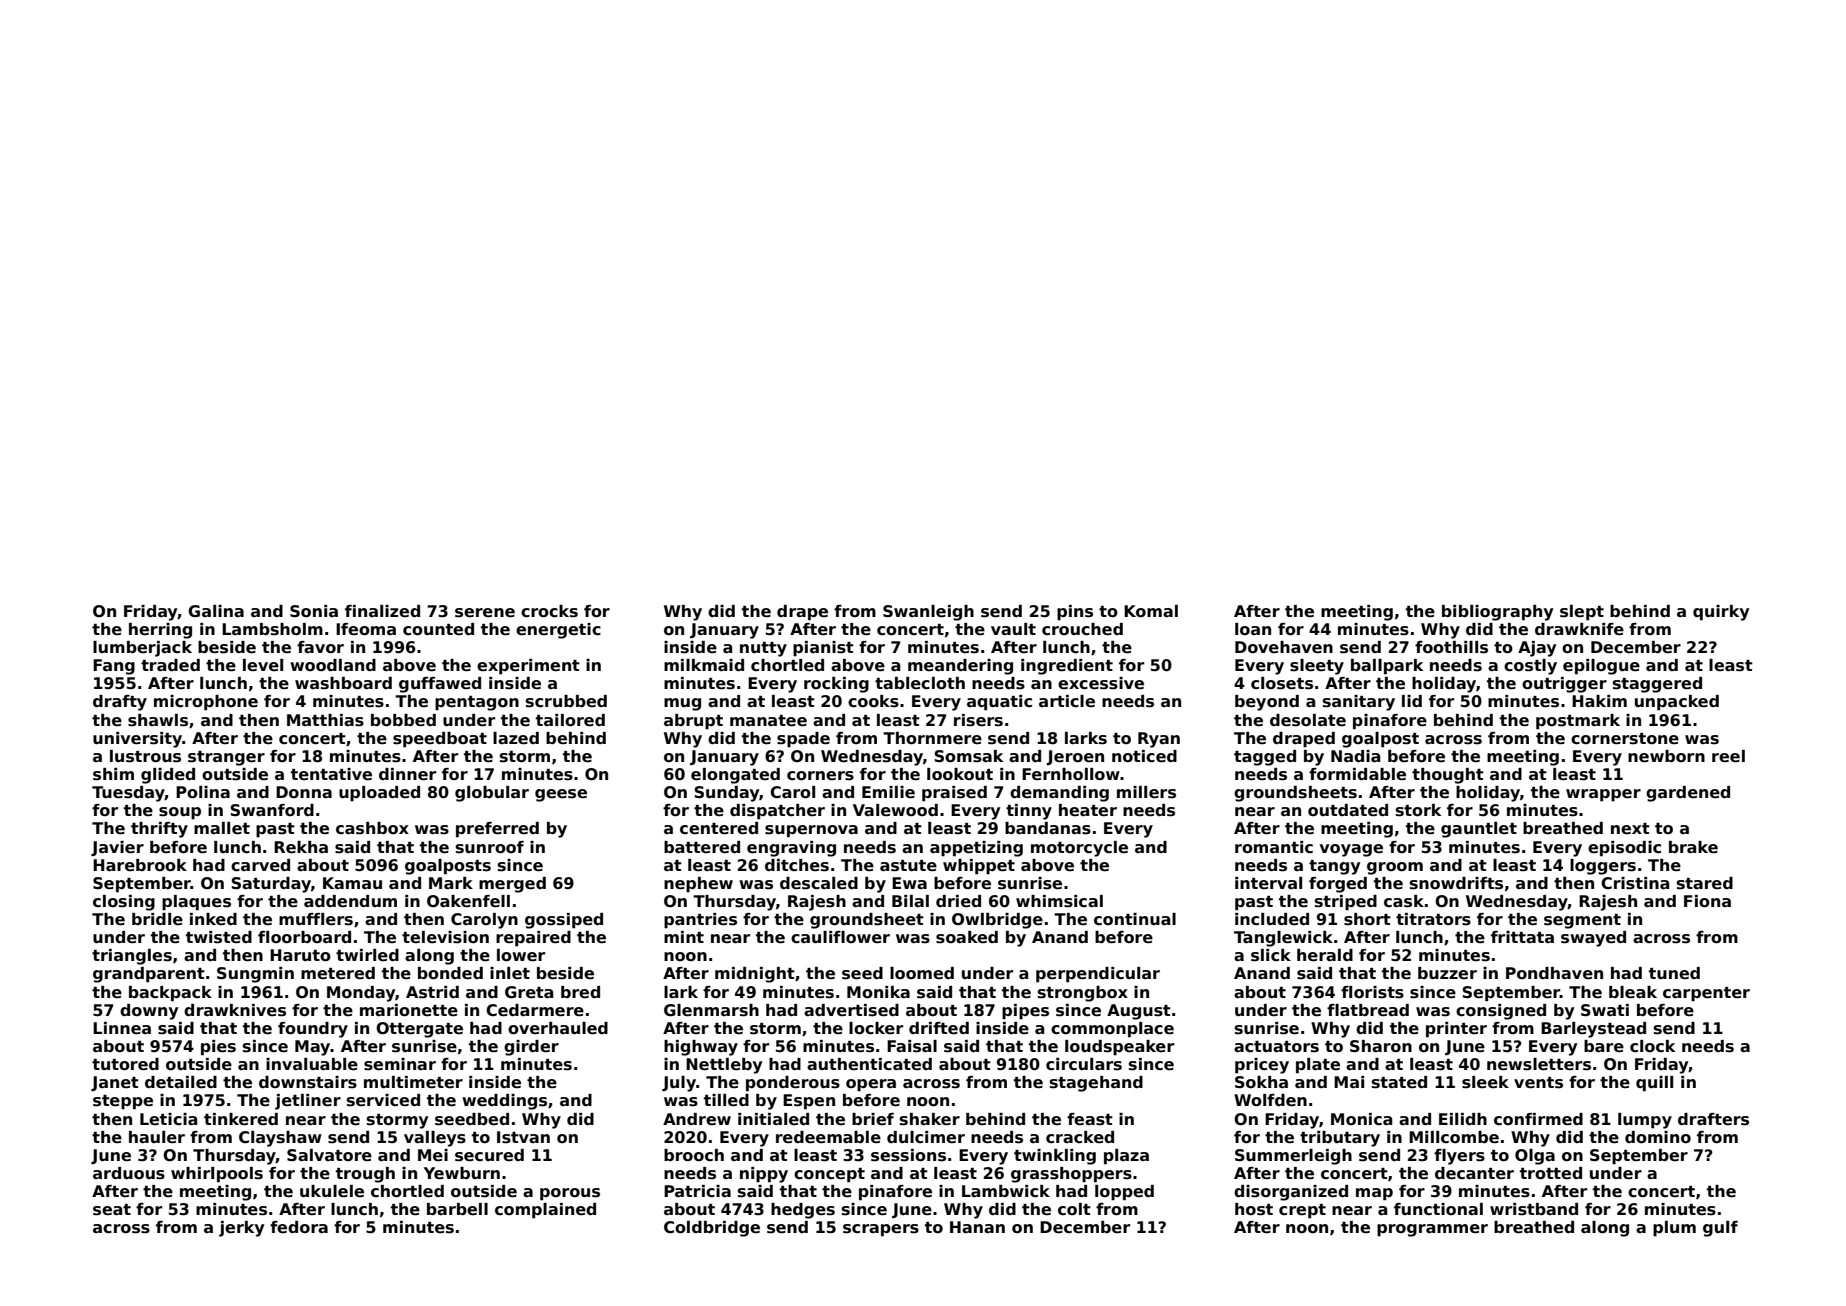 The height and width of the screenshot is (1306, 1846). I want to click on Ryan, so click(1159, 740).
